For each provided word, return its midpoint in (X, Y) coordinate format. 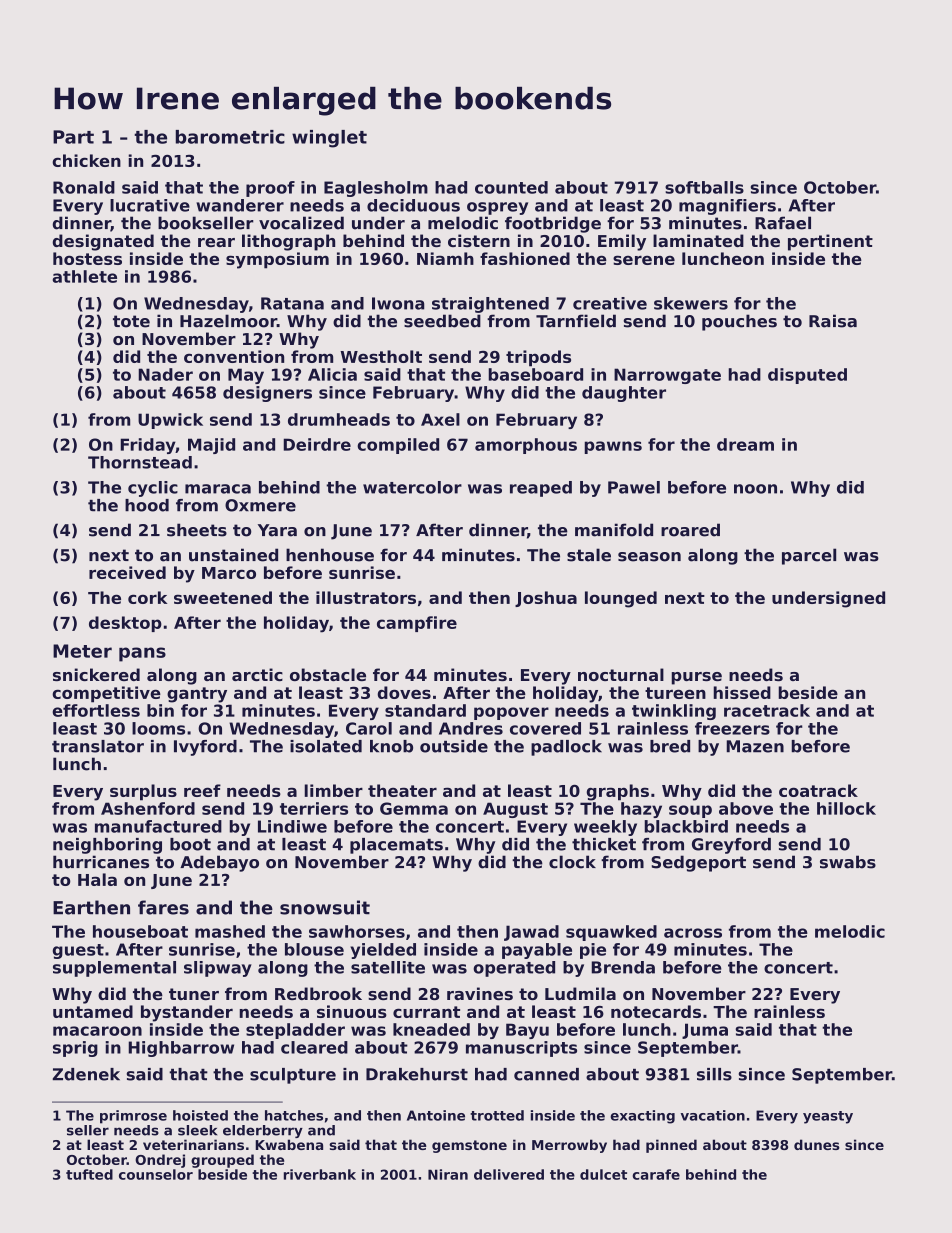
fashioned (525, 258)
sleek (197, 1130)
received (127, 572)
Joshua (546, 599)
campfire (417, 624)
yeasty (828, 1117)
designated (103, 242)
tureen (675, 693)
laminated (698, 240)
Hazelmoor (228, 321)
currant (426, 1012)
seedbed (442, 321)
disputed (807, 376)
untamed (93, 1011)
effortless (96, 710)
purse (696, 678)
